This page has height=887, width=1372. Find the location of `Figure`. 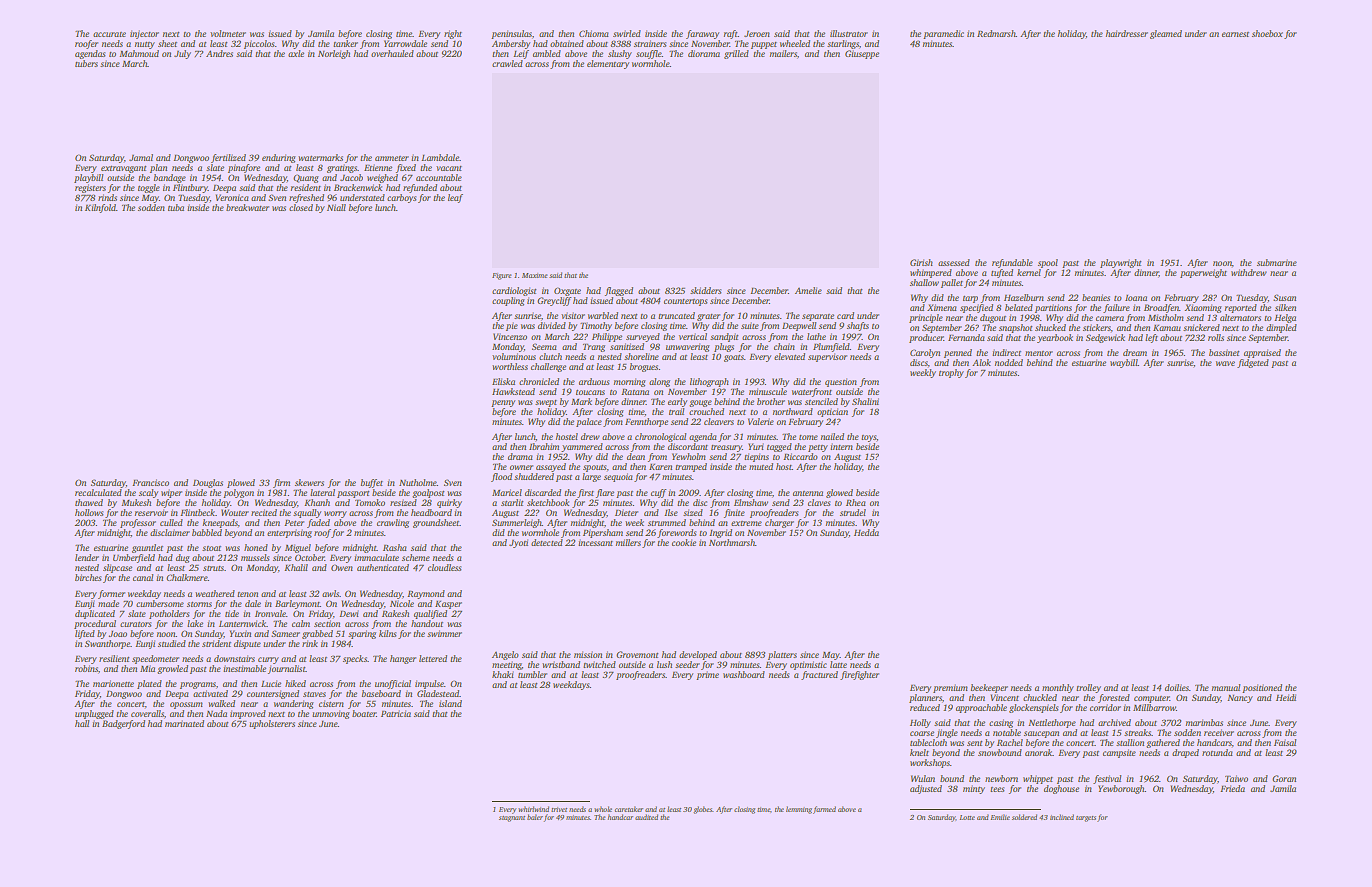

Figure is located at coordinates (502, 276).
